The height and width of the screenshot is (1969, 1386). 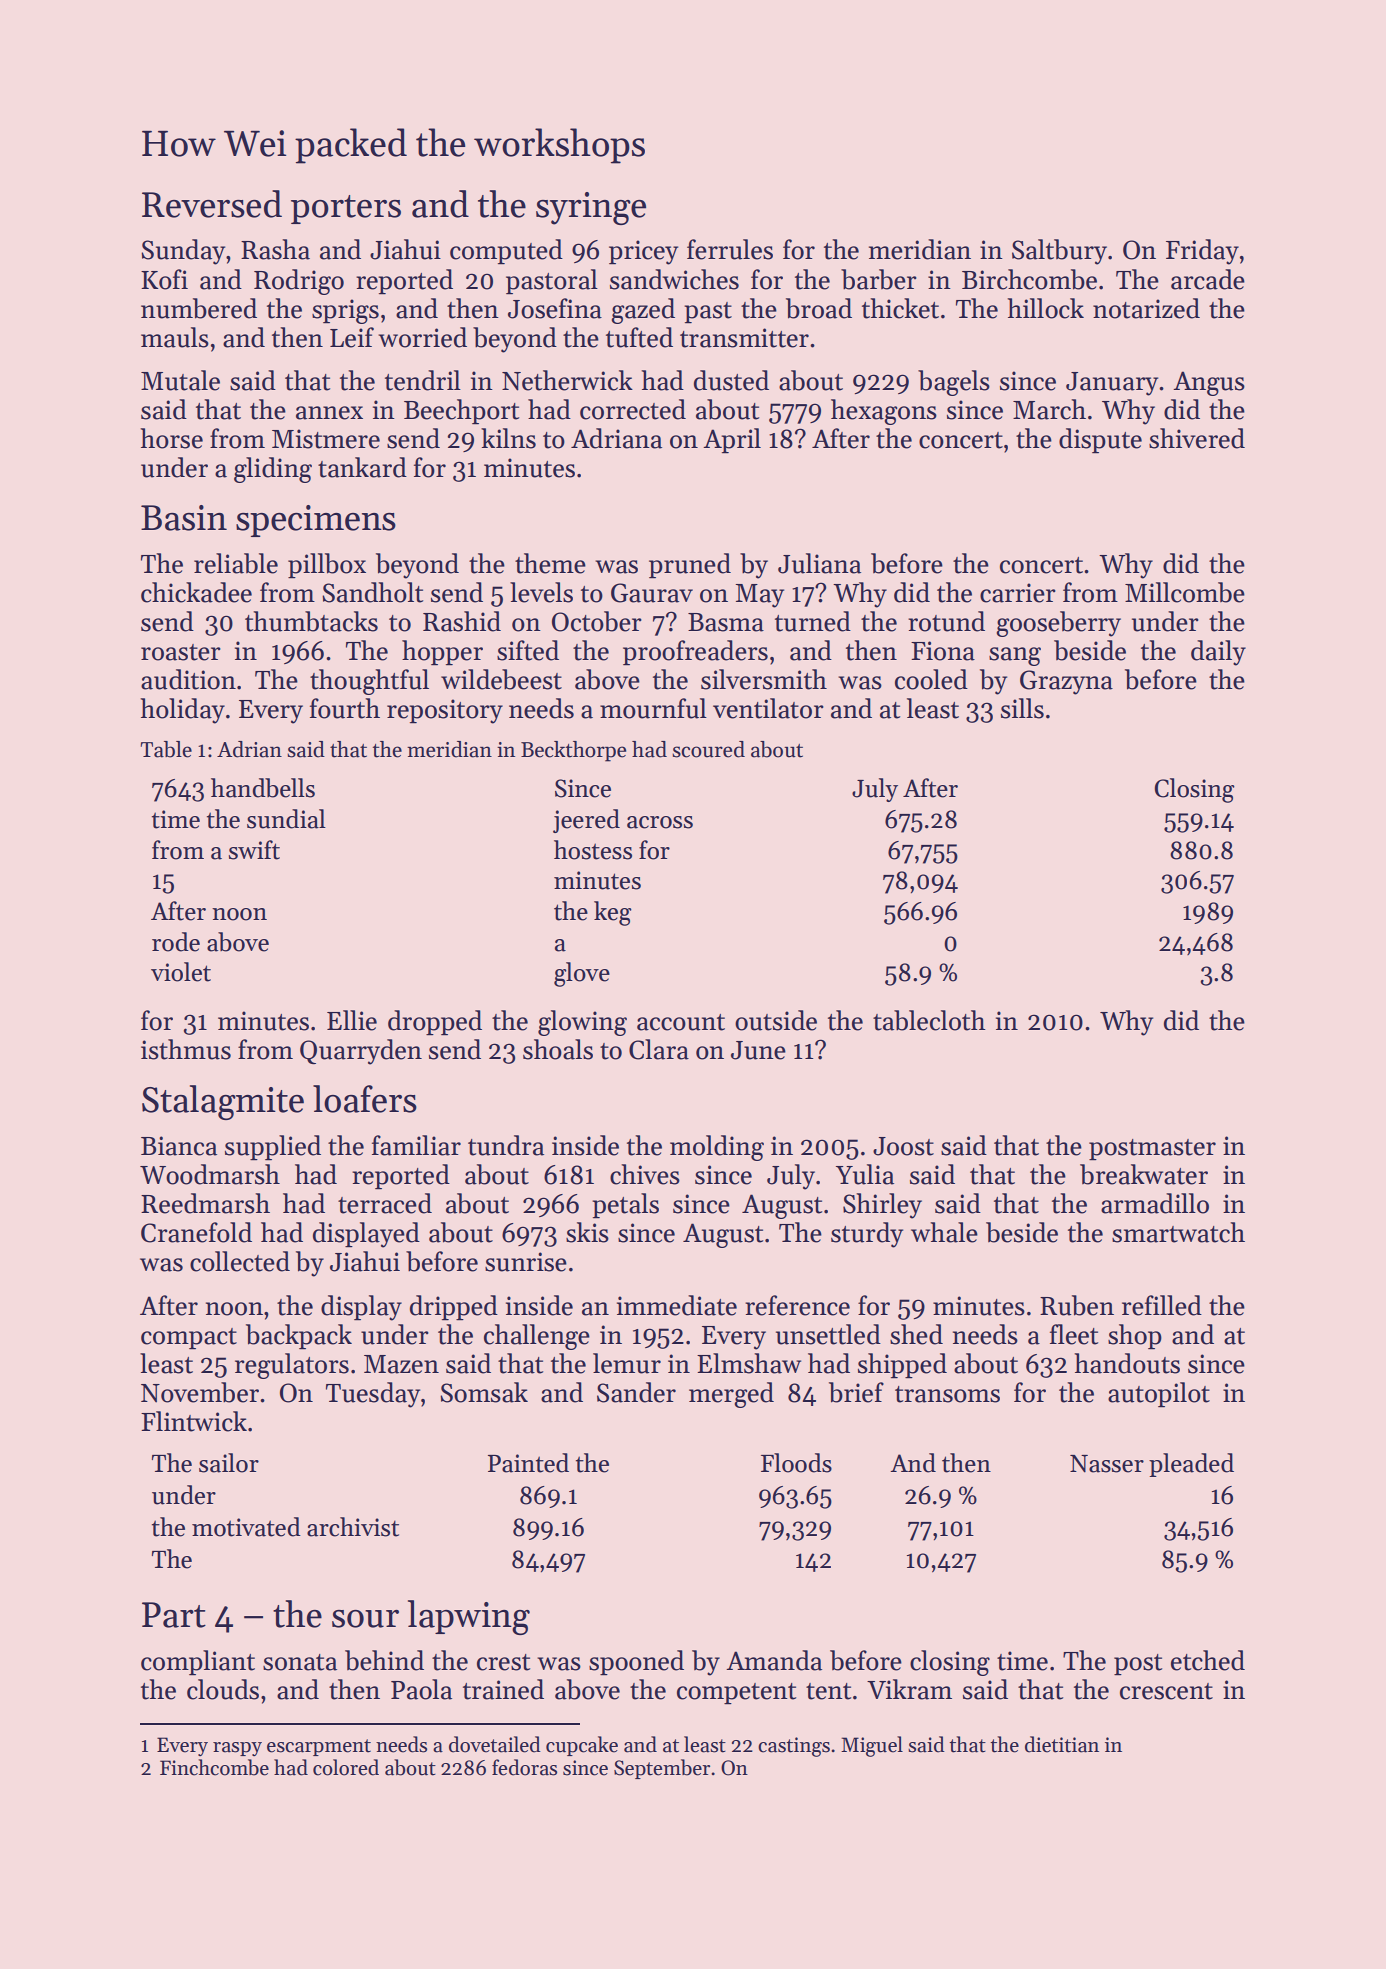 I want to click on Reversed, so click(x=212, y=204).
